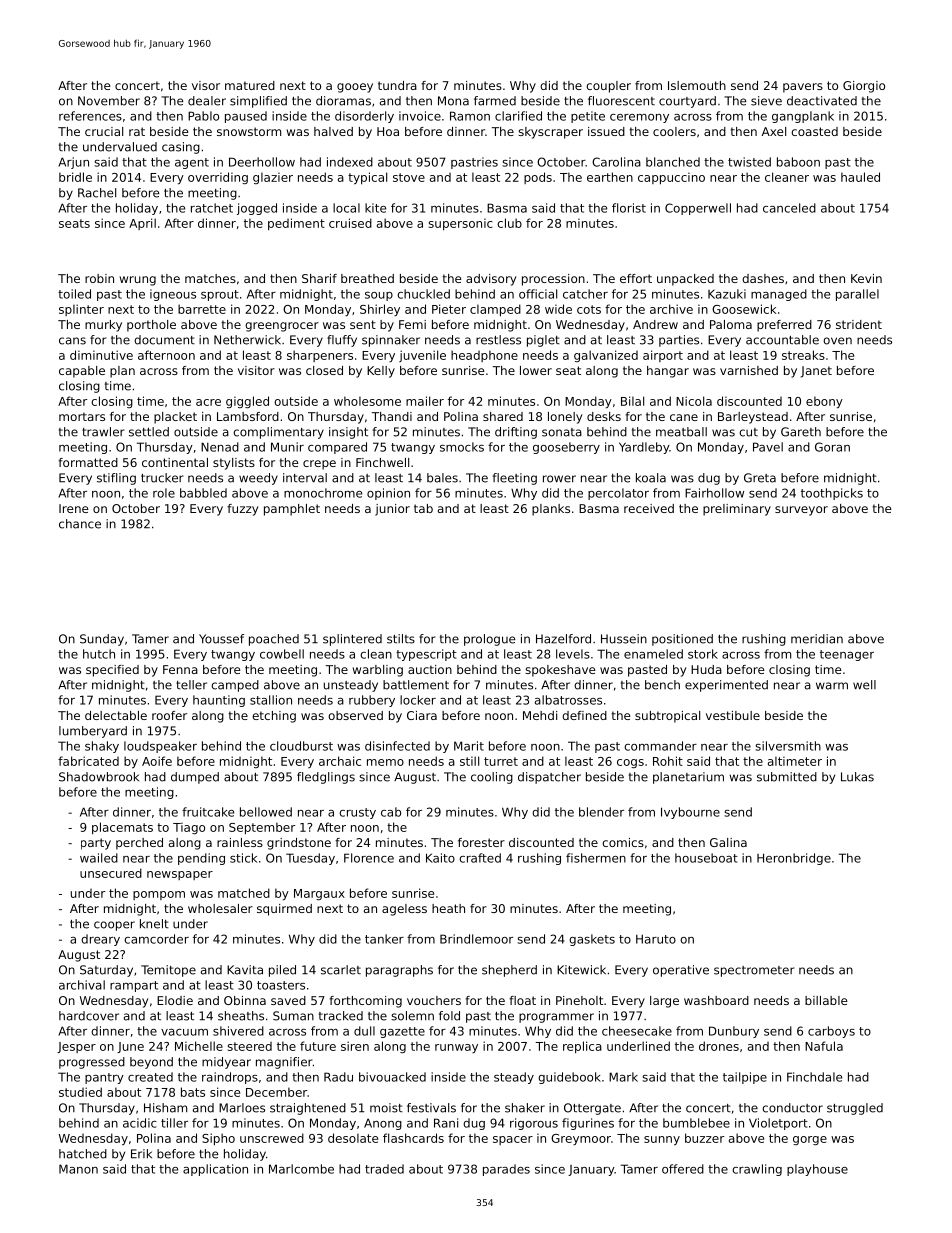 This image has height=1233, width=952. I want to click on November, so click(109, 101).
